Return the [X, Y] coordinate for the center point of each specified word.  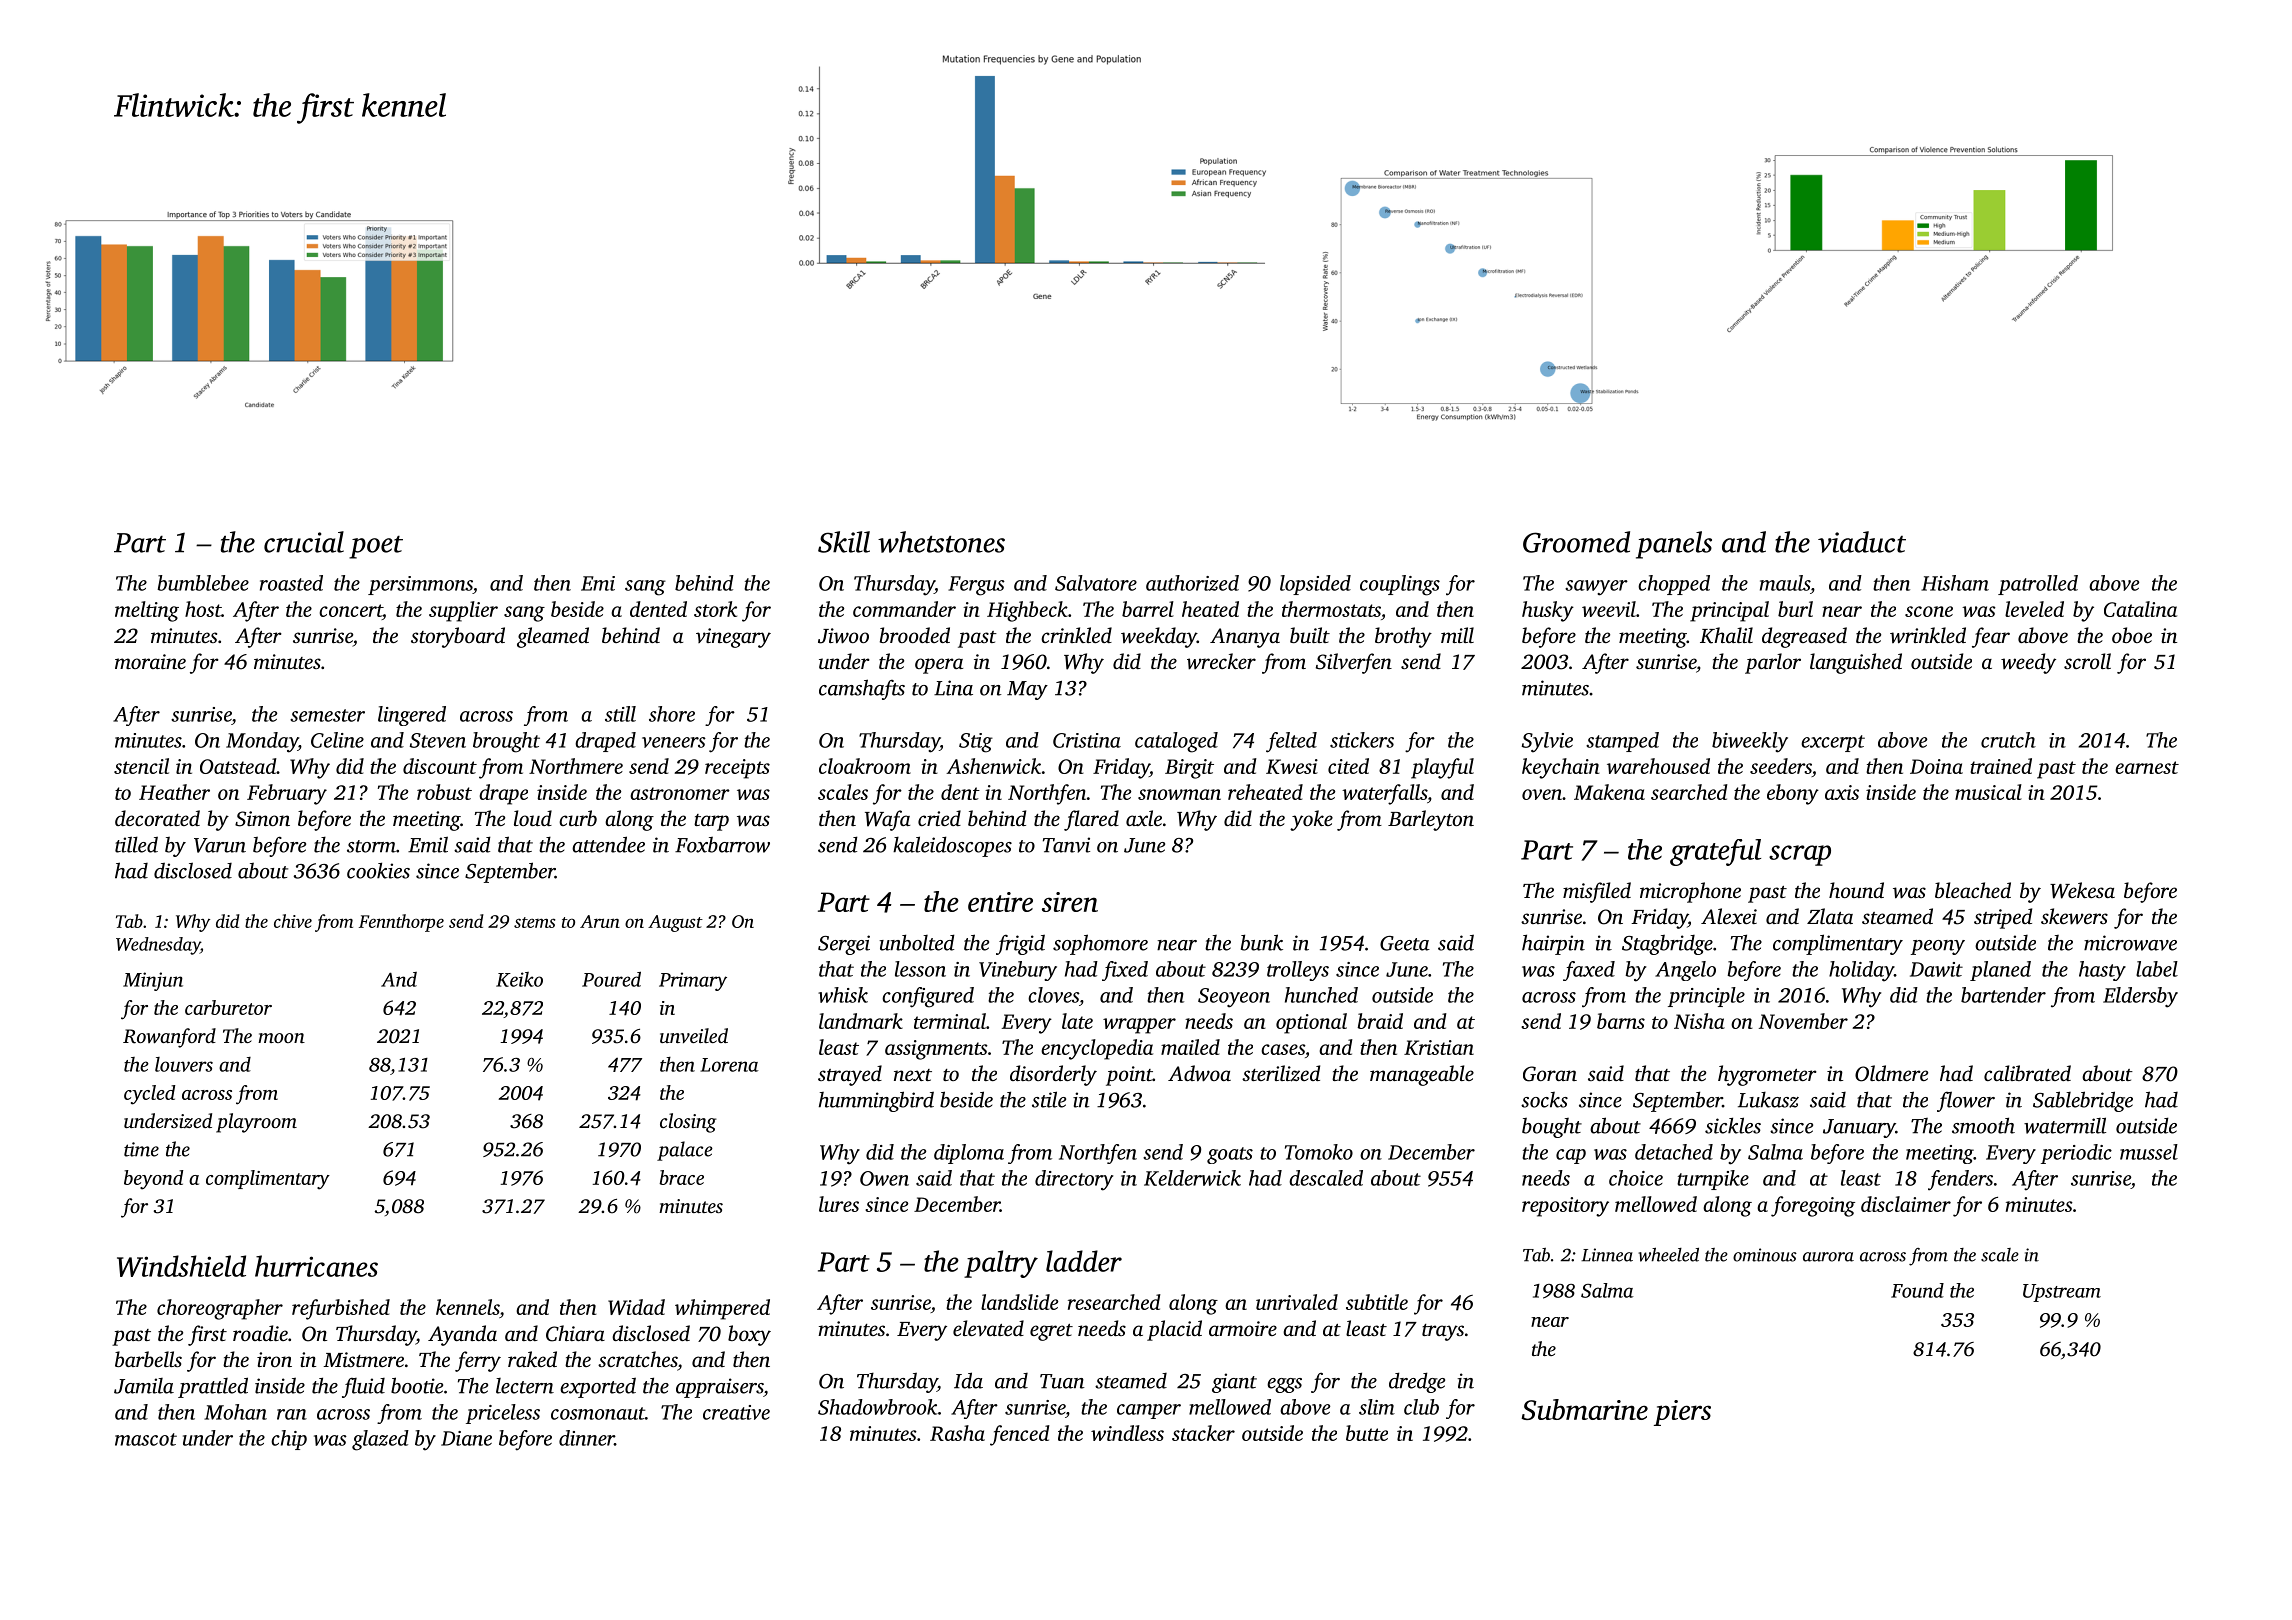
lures [839, 1204]
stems [534, 922]
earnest [2147, 767]
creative [736, 1412]
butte [1367, 1433]
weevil [1609, 609]
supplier [463, 611]
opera [939, 666]
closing [688, 1123]
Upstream [2062, 1293]
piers [1682, 1413]
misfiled [1597, 892]
